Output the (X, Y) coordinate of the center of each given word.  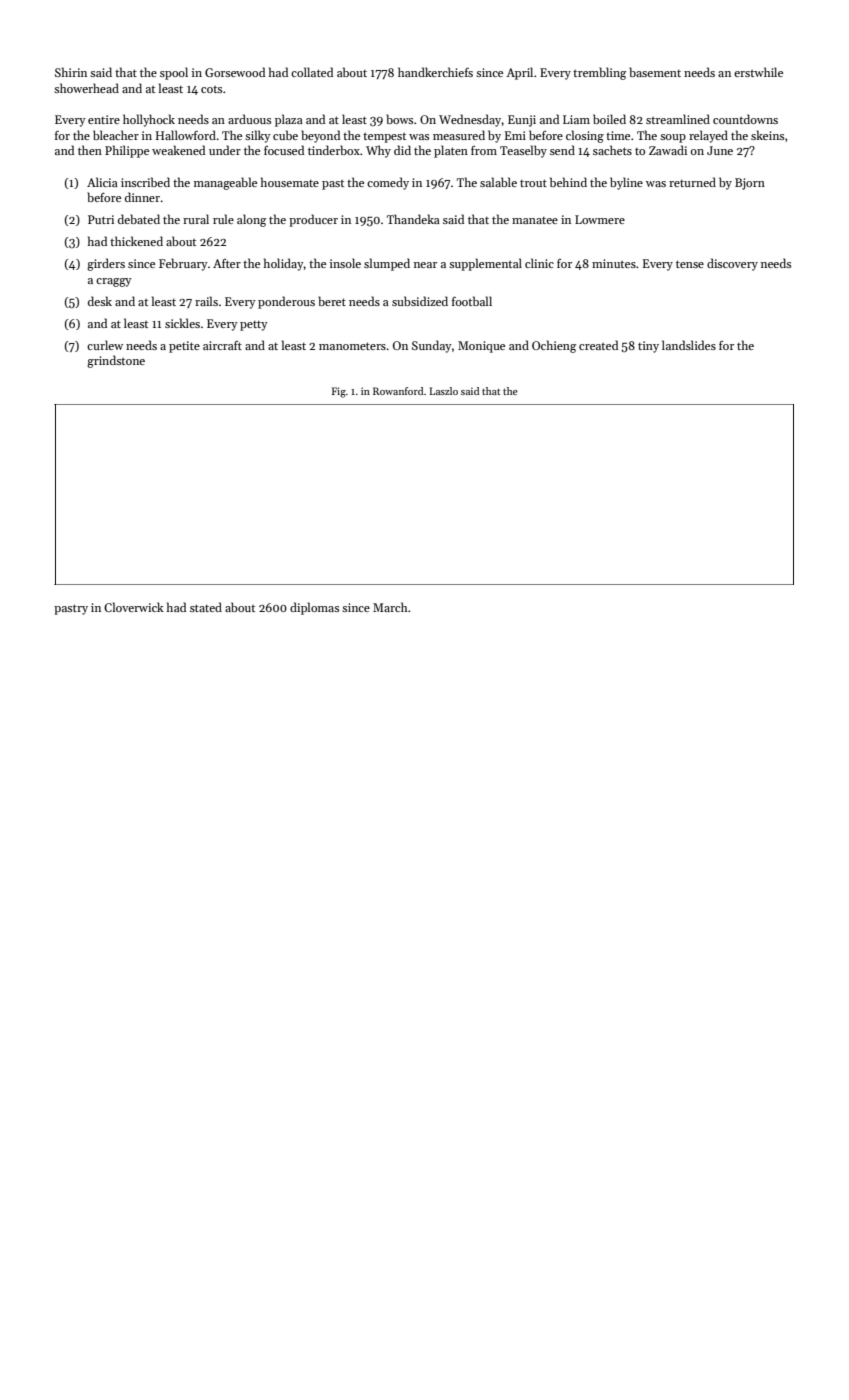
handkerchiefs (435, 72)
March (390, 607)
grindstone (116, 361)
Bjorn (750, 184)
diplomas (314, 608)
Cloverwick (134, 607)
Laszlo (444, 391)
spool (174, 73)
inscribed (145, 182)
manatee (535, 220)
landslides (689, 345)
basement (655, 72)
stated (206, 607)
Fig (339, 392)
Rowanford (398, 391)
